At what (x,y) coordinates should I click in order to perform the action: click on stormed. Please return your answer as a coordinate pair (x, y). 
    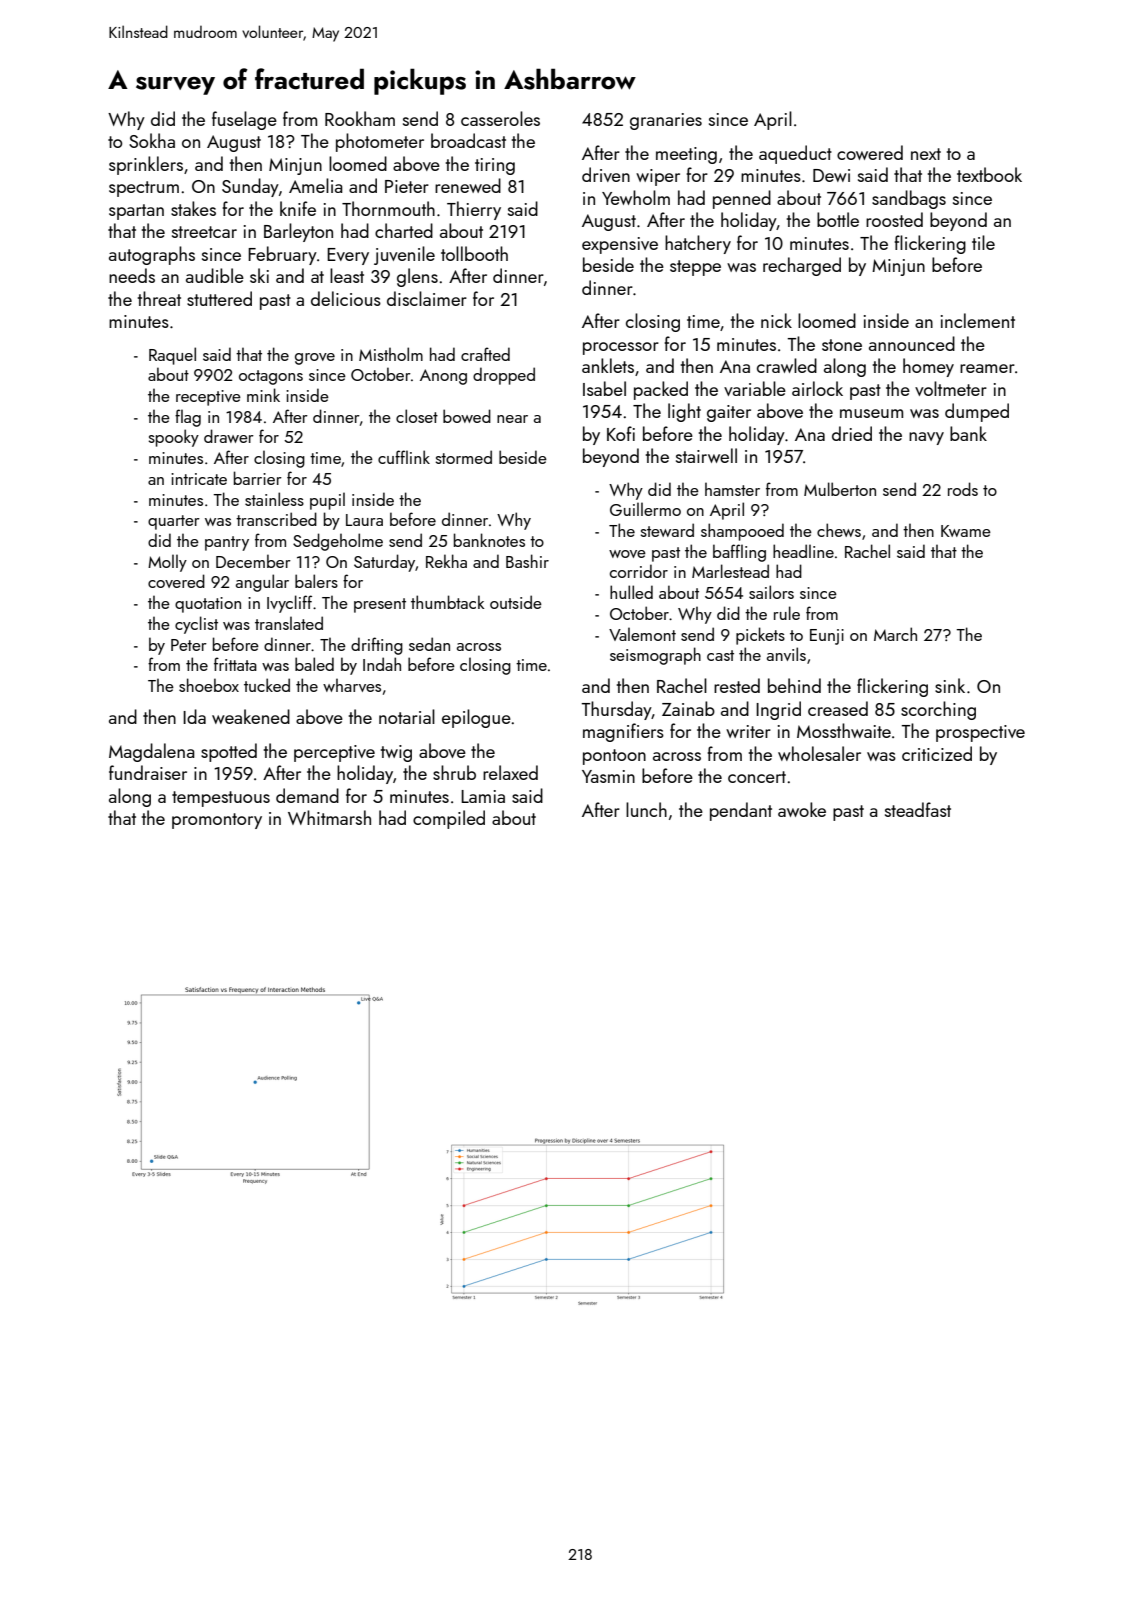
    Looking at the image, I should click on (463, 457).
